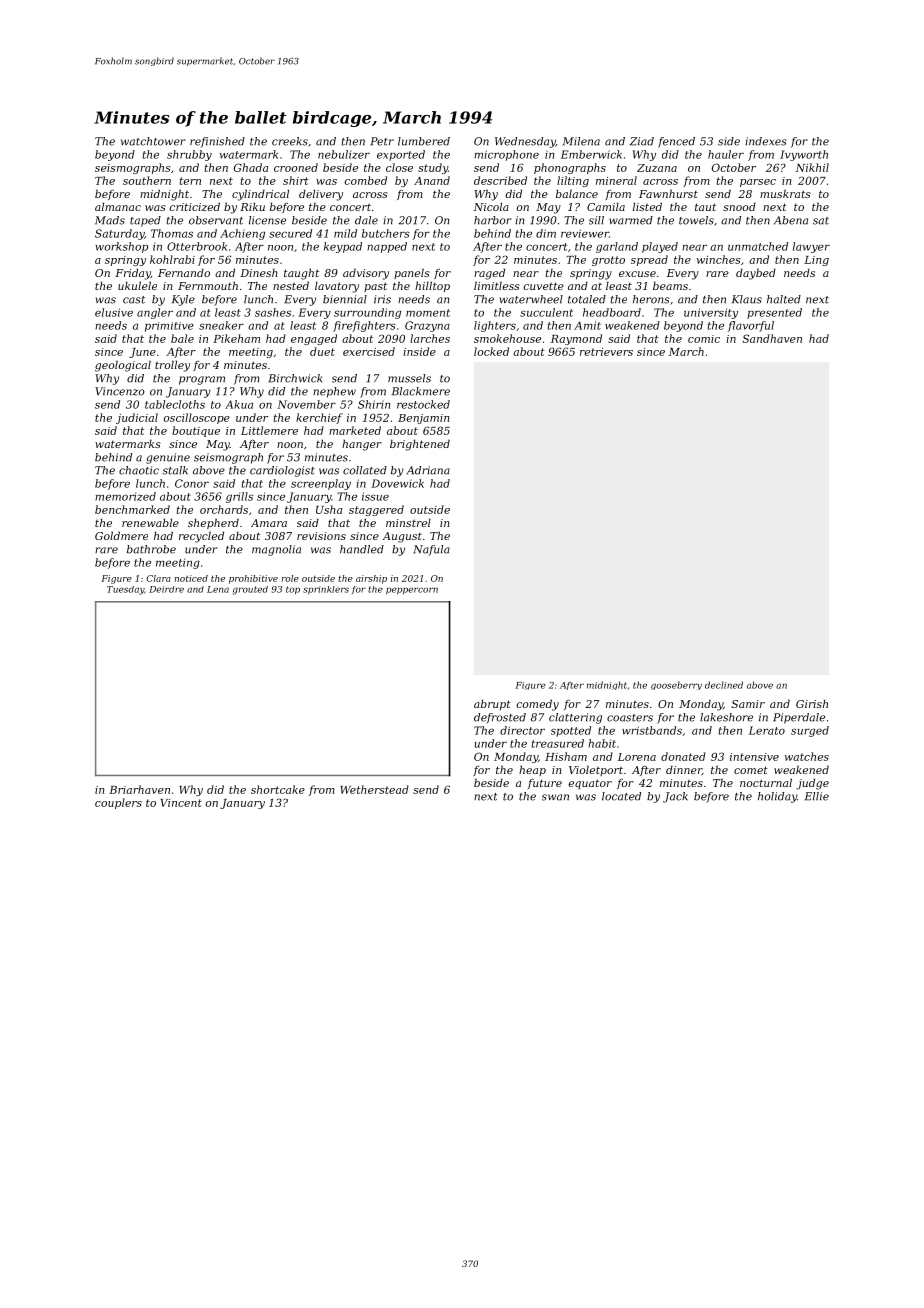 Image resolution: width=924 pixels, height=1308 pixels. I want to click on orchards, so click(224, 509).
